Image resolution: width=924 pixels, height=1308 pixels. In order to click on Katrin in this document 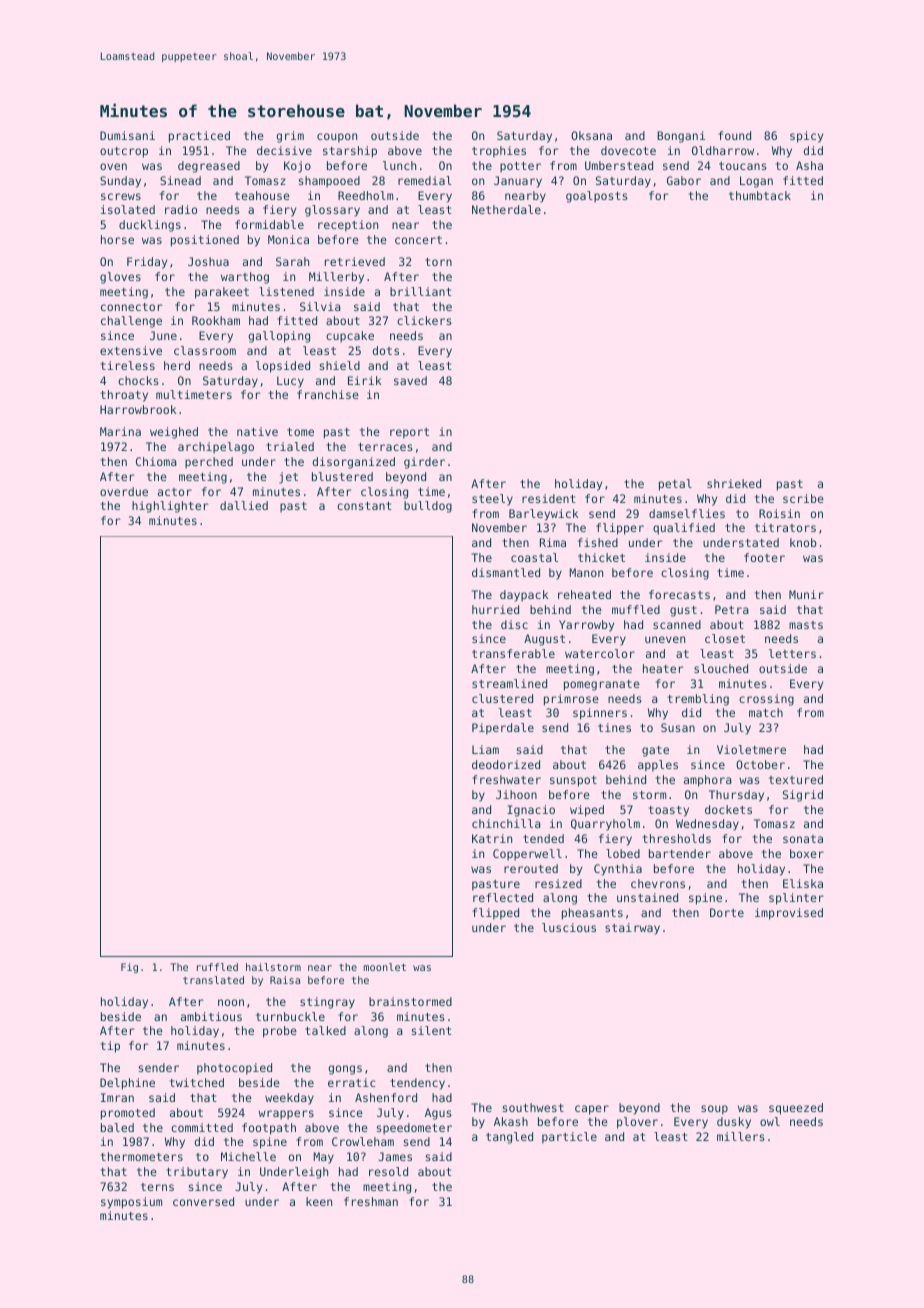, I will do `click(492, 838)`.
